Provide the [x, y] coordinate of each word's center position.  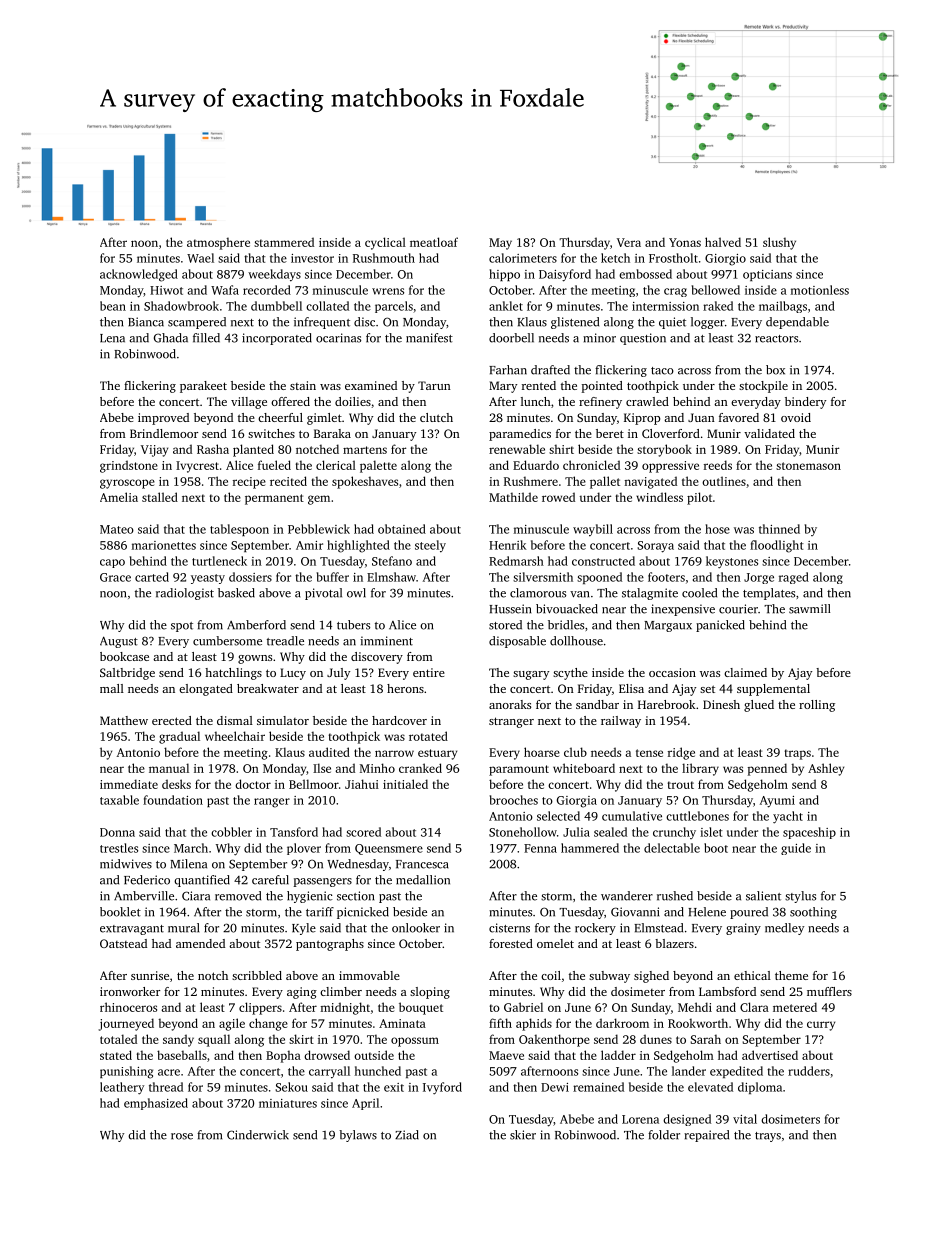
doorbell [511, 338]
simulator [283, 720]
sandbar [597, 704]
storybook [664, 450]
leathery [122, 1088]
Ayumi [777, 802]
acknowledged [139, 275]
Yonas [685, 242]
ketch [615, 258]
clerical [336, 465]
